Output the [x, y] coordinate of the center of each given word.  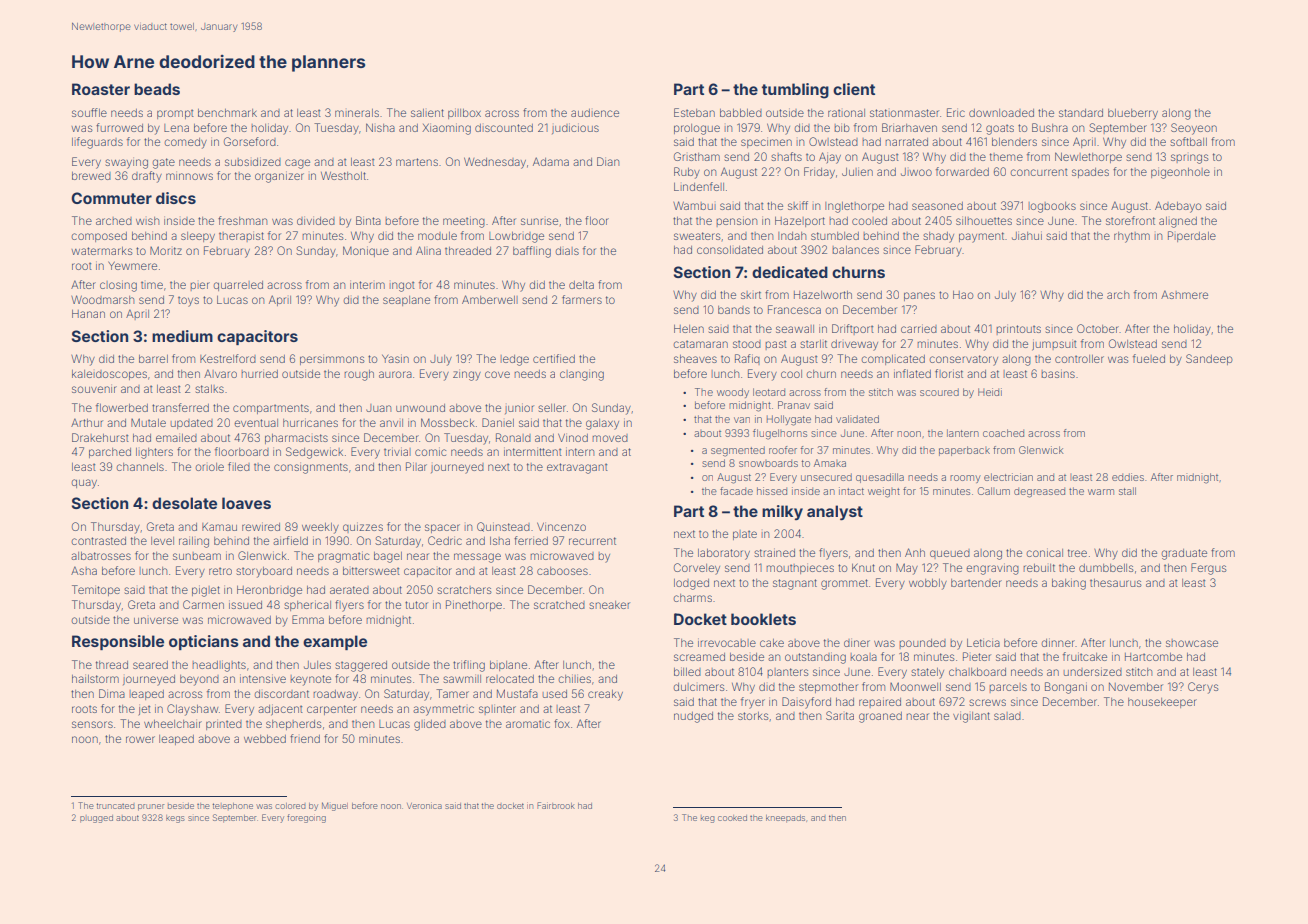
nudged [693, 717]
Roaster [101, 89]
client [854, 89]
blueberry [1133, 114]
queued [950, 554]
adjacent [280, 710]
